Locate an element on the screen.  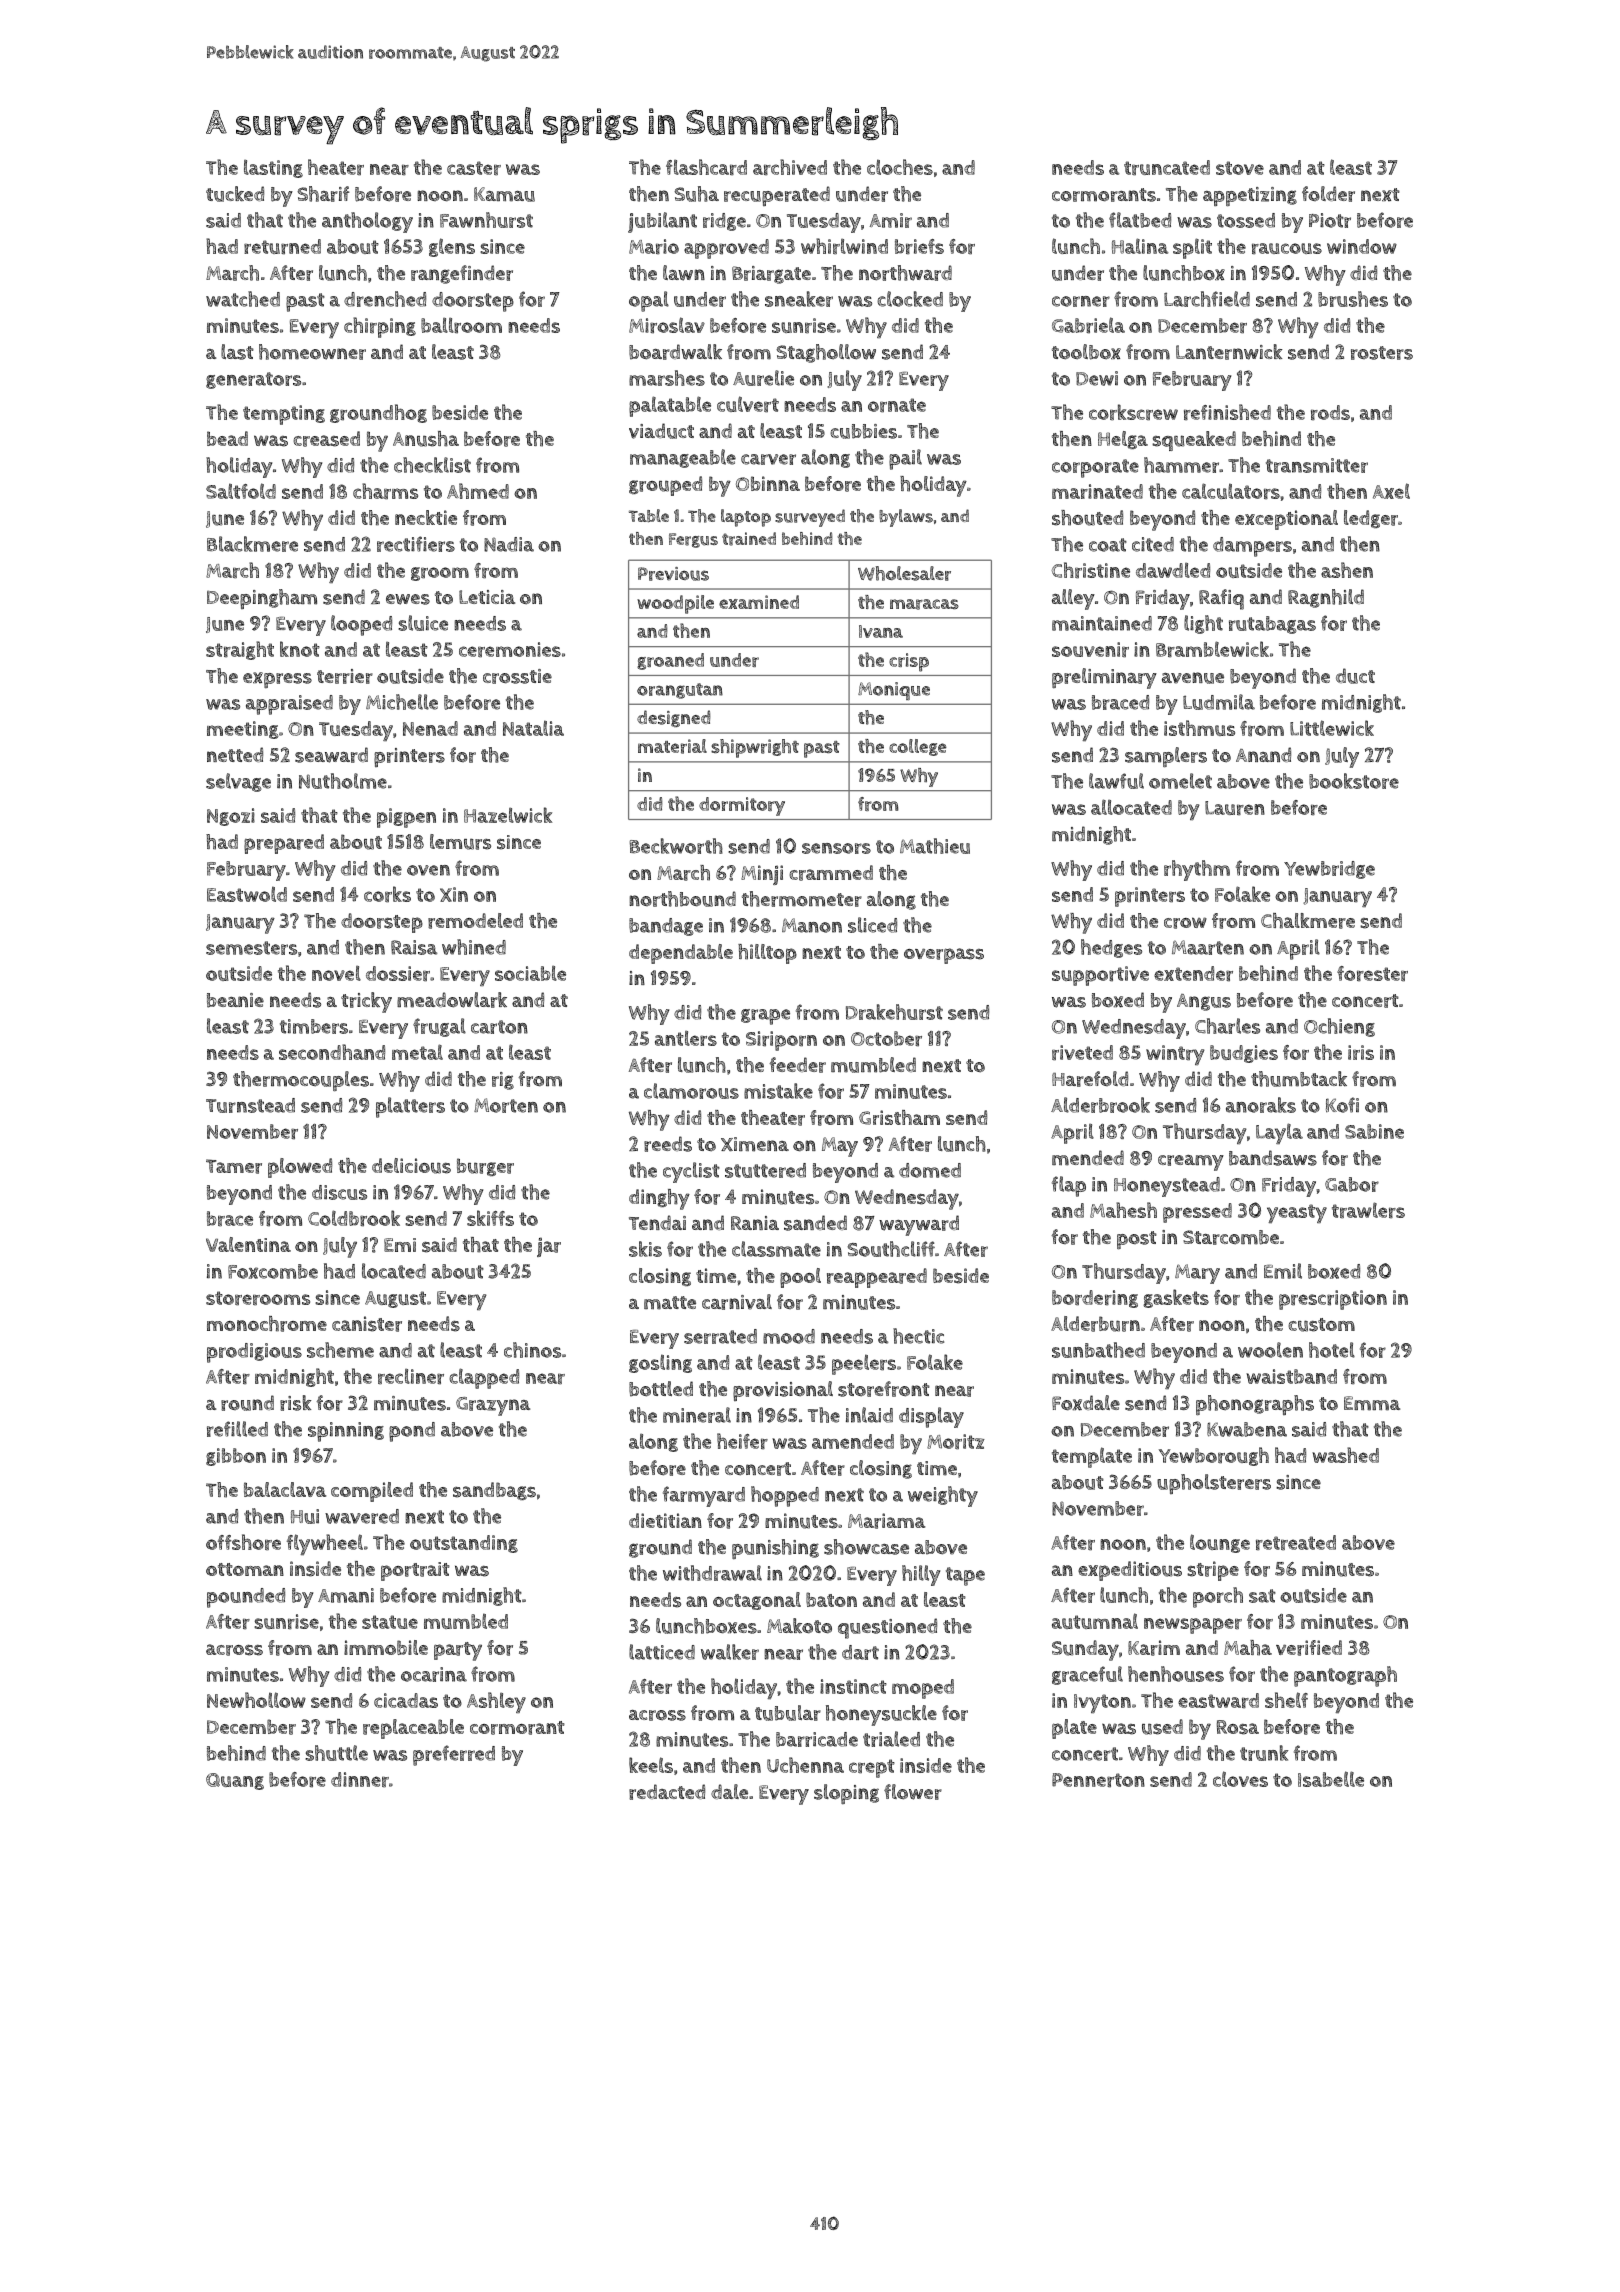
May is located at coordinates (840, 1147).
